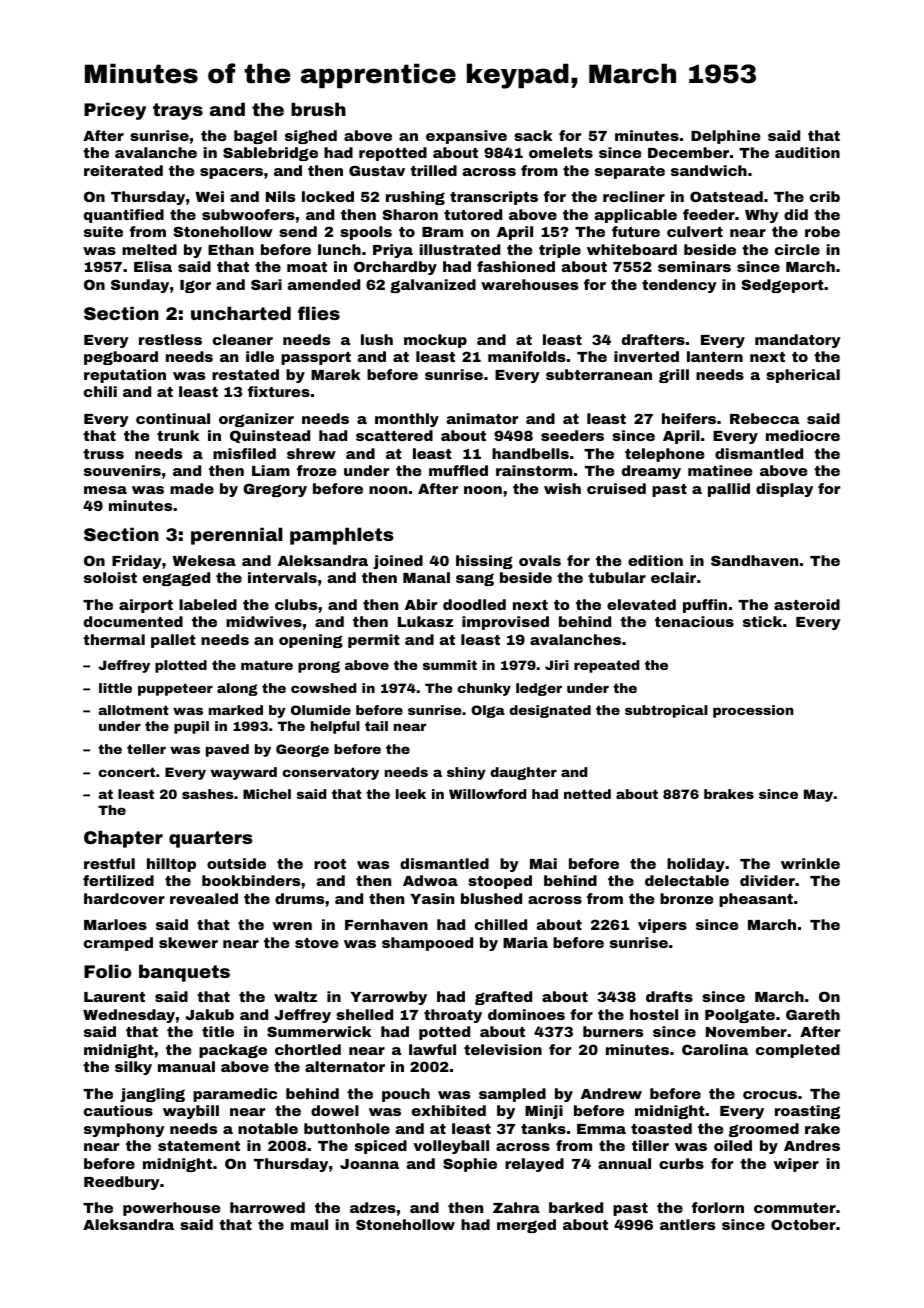 This screenshot has width=924, height=1308. Describe the element at coordinates (753, 711) in the screenshot. I see `procession` at that location.
